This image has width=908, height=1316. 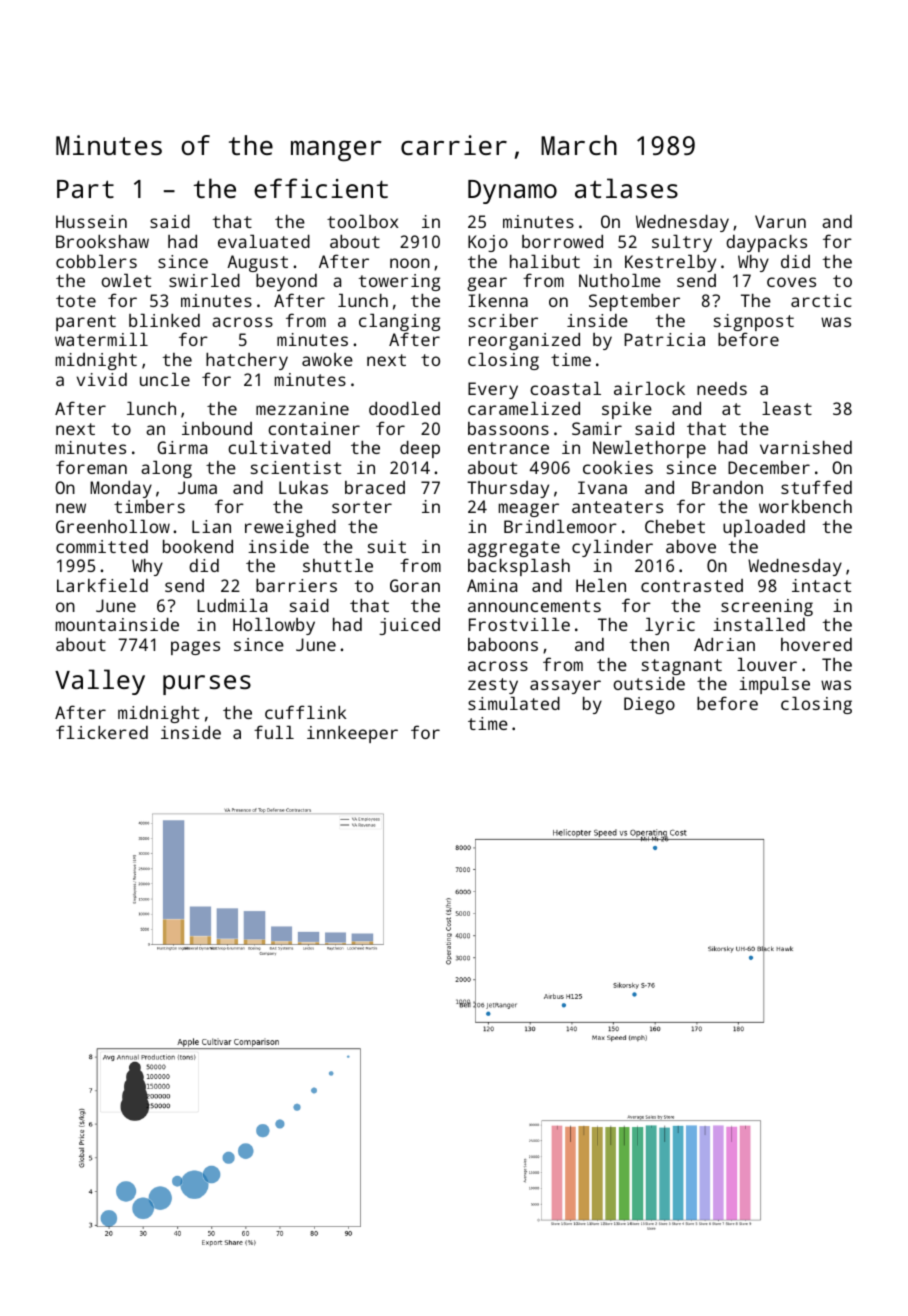 What do you see at coordinates (274, 626) in the image?
I see `Hollowby` at bounding box center [274, 626].
